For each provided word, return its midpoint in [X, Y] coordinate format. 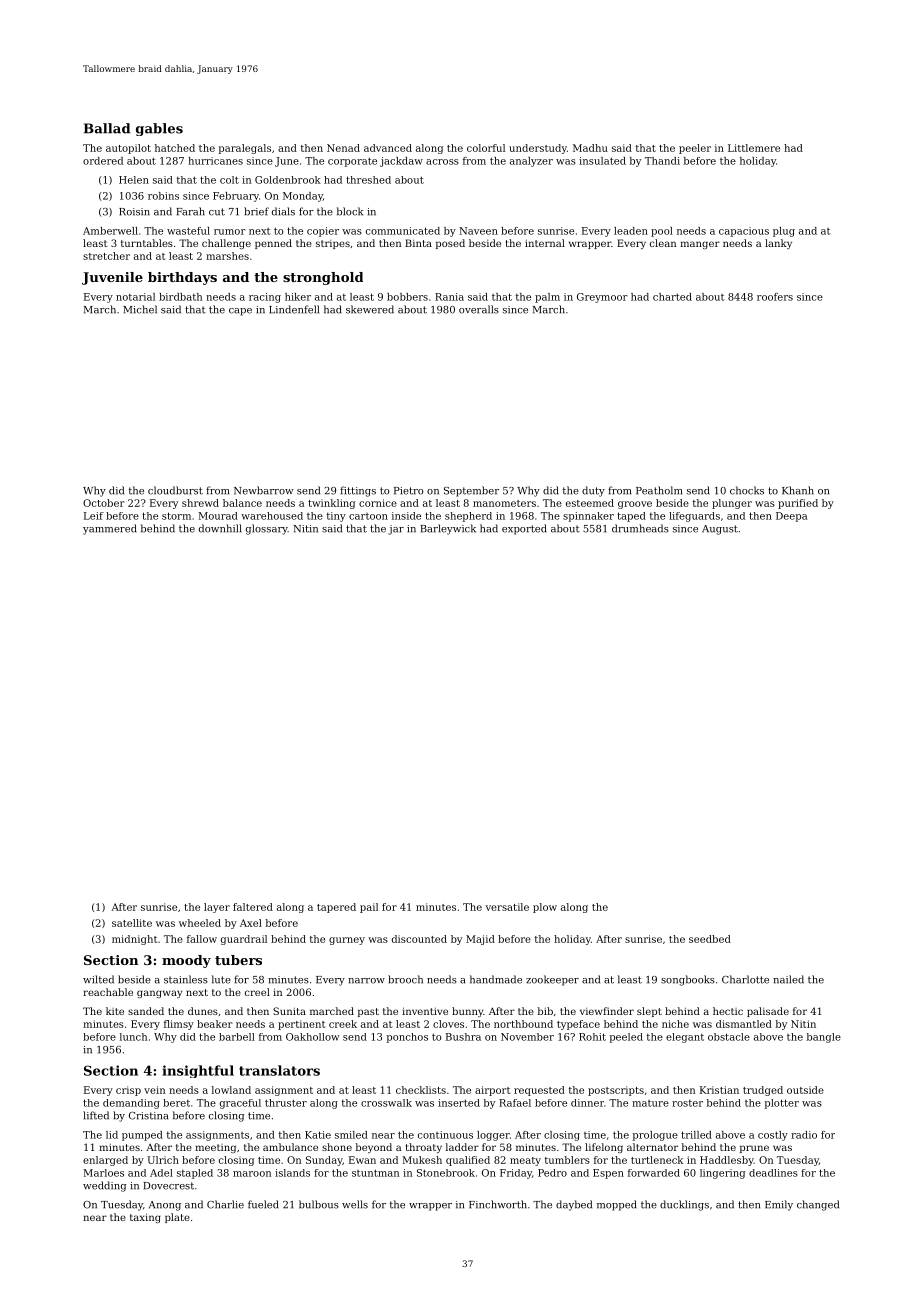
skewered [370, 309]
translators [279, 1070]
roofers [775, 297]
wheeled [200, 923]
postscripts [616, 1091]
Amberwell [110, 231]
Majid [480, 940]
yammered [110, 529]
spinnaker [588, 517]
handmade [496, 979]
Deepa [791, 517]
